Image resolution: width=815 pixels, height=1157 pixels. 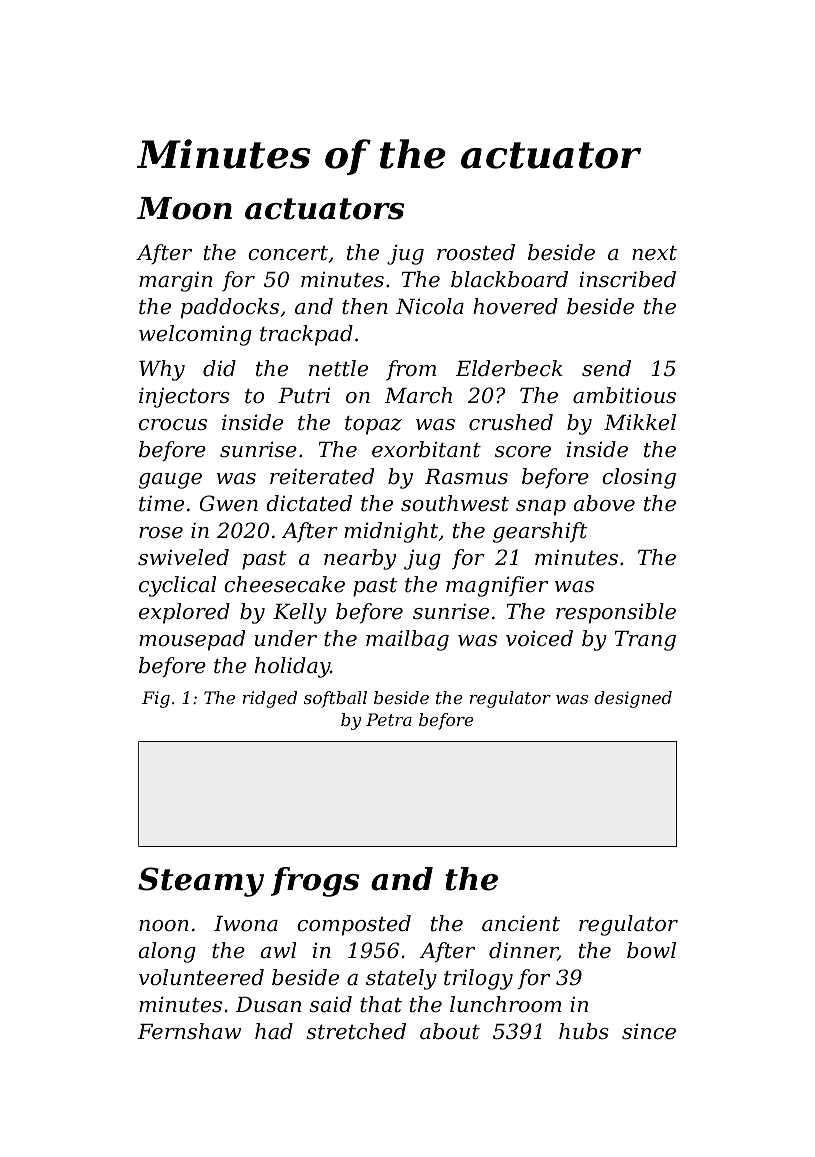 I want to click on Steamy, so click(x=201, y=882).
